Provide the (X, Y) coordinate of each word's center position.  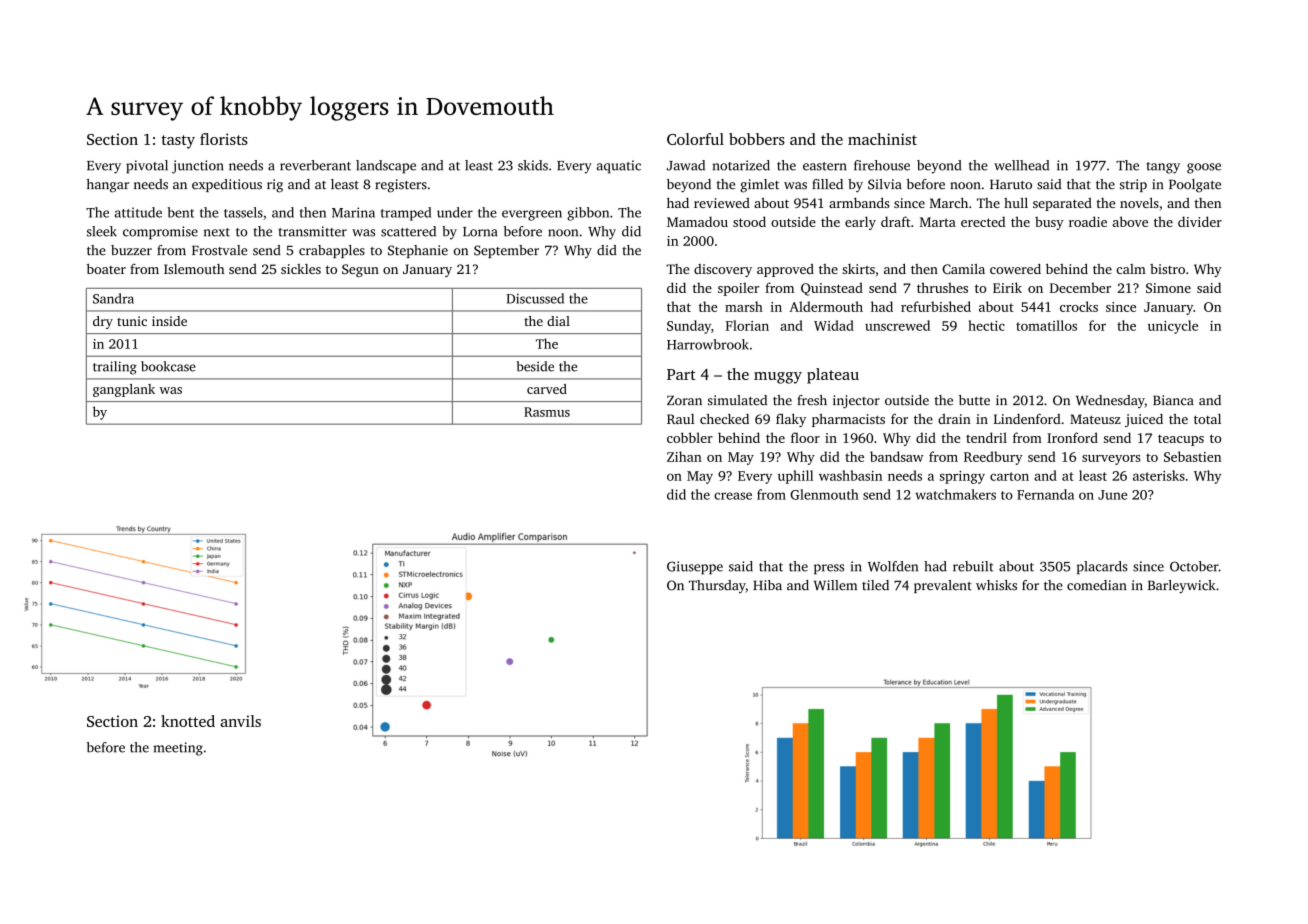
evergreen (532, 215)
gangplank (124, 390)
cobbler (690, 437)
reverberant (315, 165)
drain (954, 419)
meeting (178, 749)
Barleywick (1182, 587)
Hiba (767, 585)
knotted (188, 721)
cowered (1015, 269)
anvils (240, 721)
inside (169, 321)
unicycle (1173, 327)
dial (558, 321)
